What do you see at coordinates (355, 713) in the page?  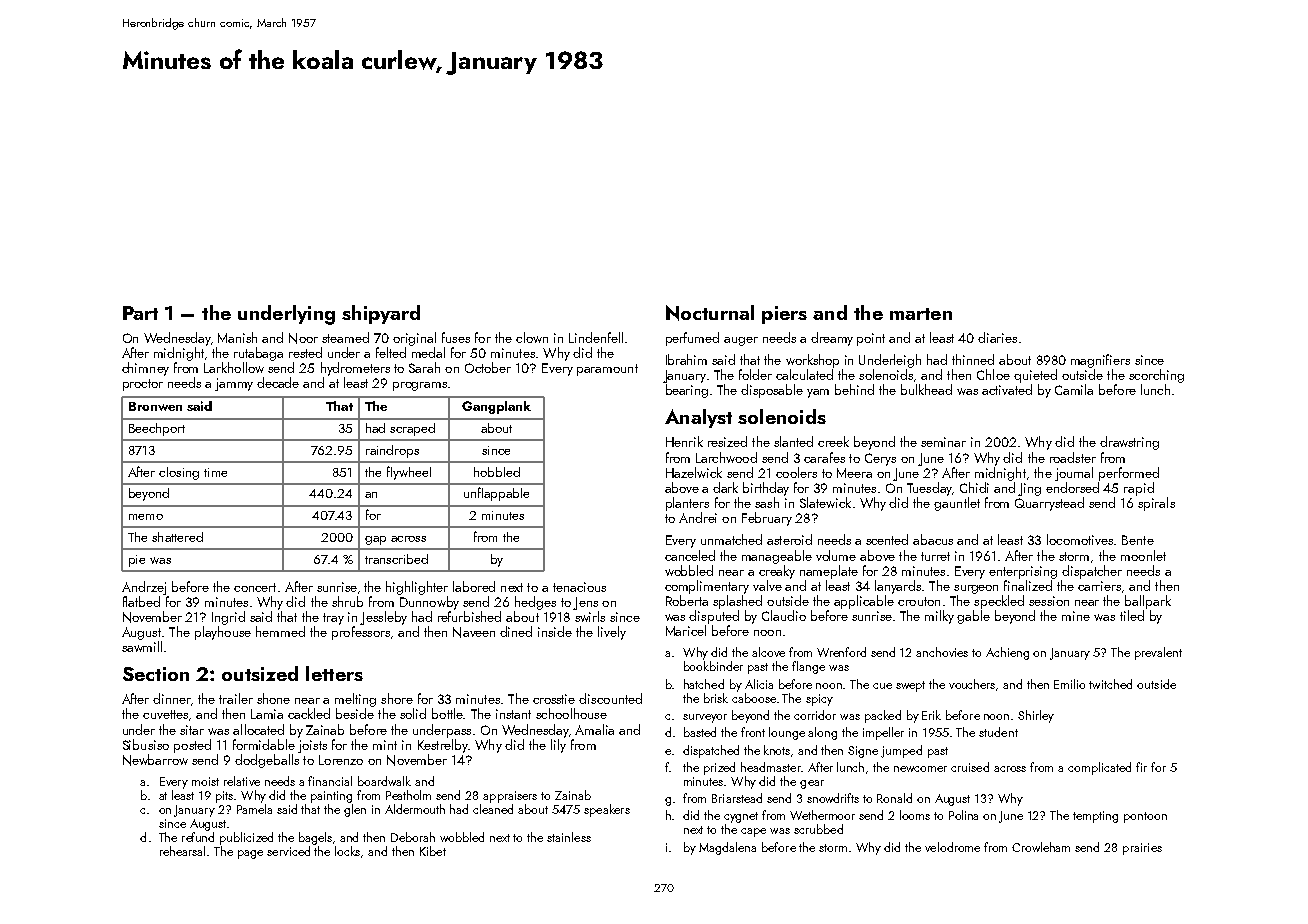 I see `beside` at bounding box center [355, 713].
